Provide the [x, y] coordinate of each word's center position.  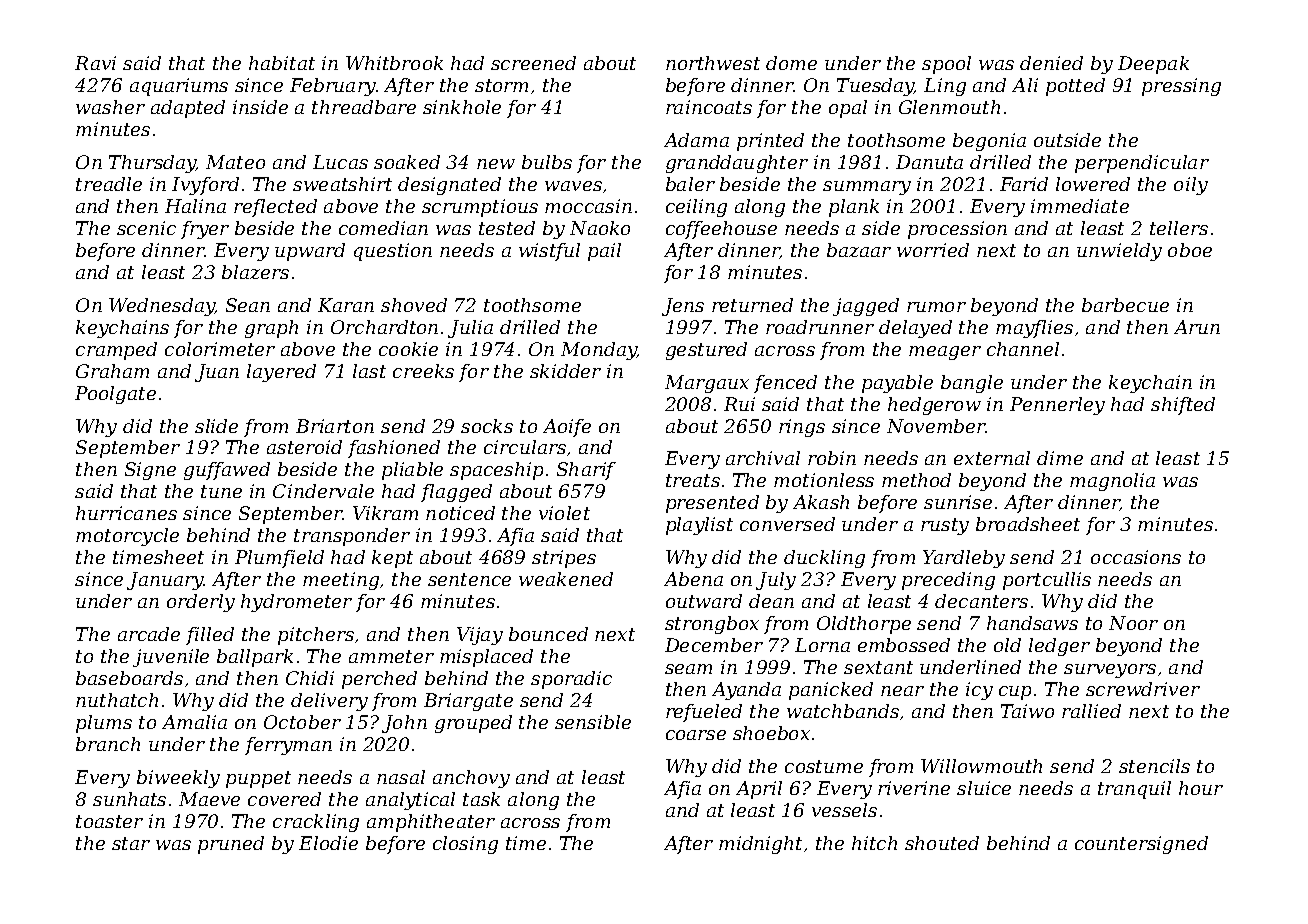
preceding [948, 581]
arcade [149, 634]
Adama [696, 140]
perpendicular [1142, 164]
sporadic [571, 680]
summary [867, 188]
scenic [146, 228]
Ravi [95, 63]
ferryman [288, 746]
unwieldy [1119, 252]
